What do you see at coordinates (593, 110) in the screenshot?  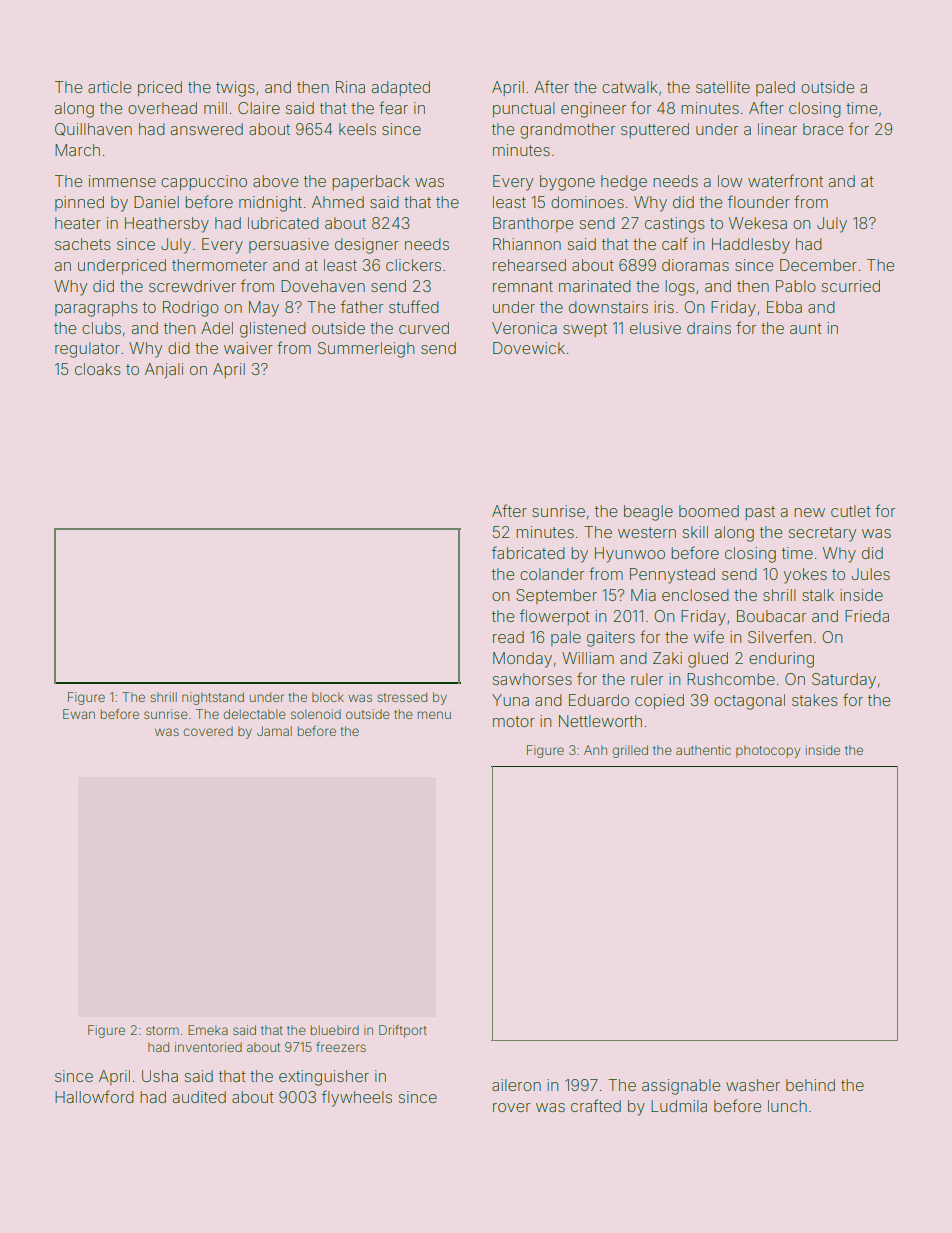 I see `engineer` at bounding box center [593, 110].
